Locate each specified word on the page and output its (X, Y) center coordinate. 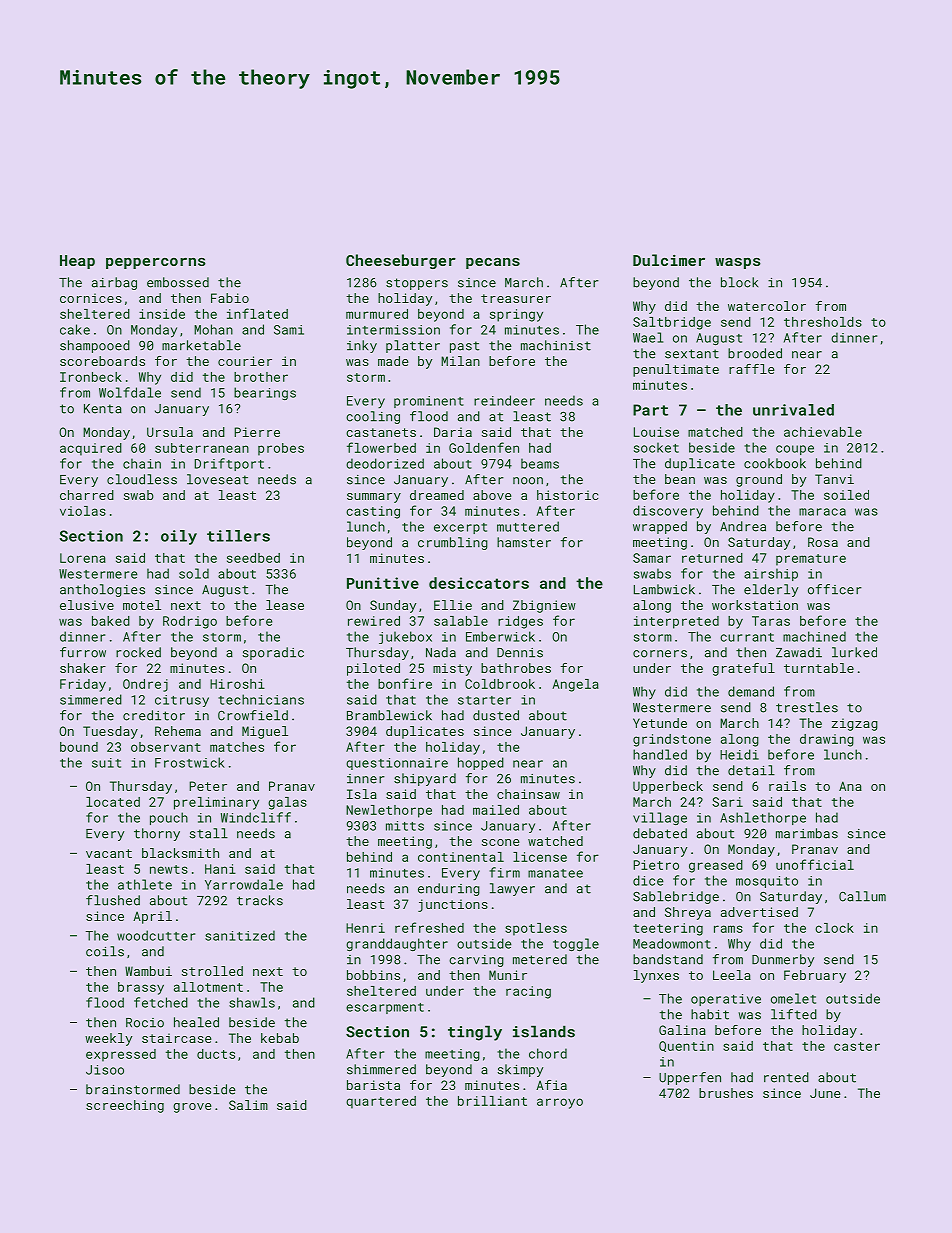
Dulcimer (669, 260)
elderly (771, 590)
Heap (77, 262)
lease (285, 605)
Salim (248, 1105)
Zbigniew (544, 606)
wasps (738, 263)
